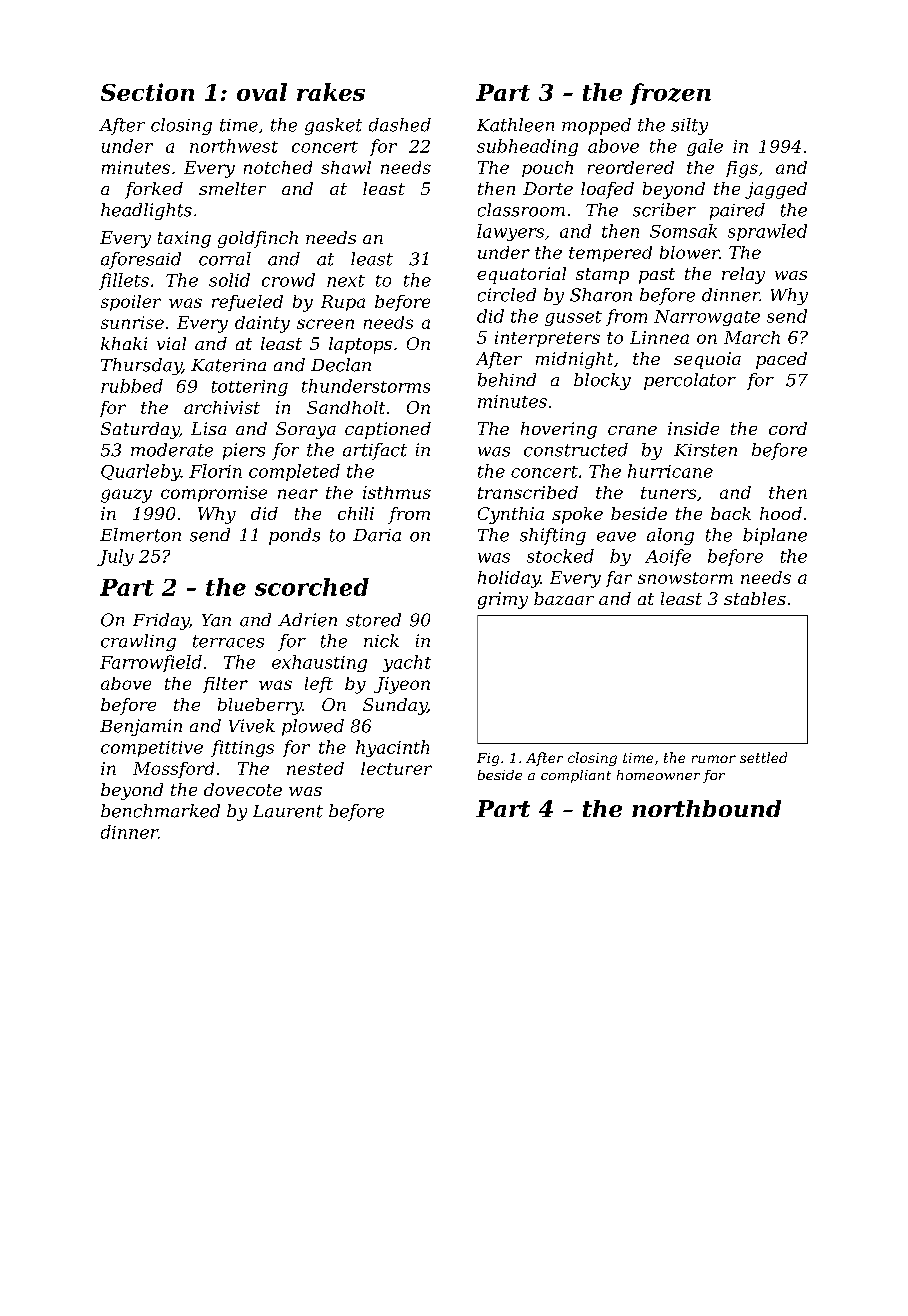 The width and height of the screenshot is (908, 1316). What do you see at coordinates (407, 663) in the screenshot?
I see `yacht` at bounding box center [407, 663].
